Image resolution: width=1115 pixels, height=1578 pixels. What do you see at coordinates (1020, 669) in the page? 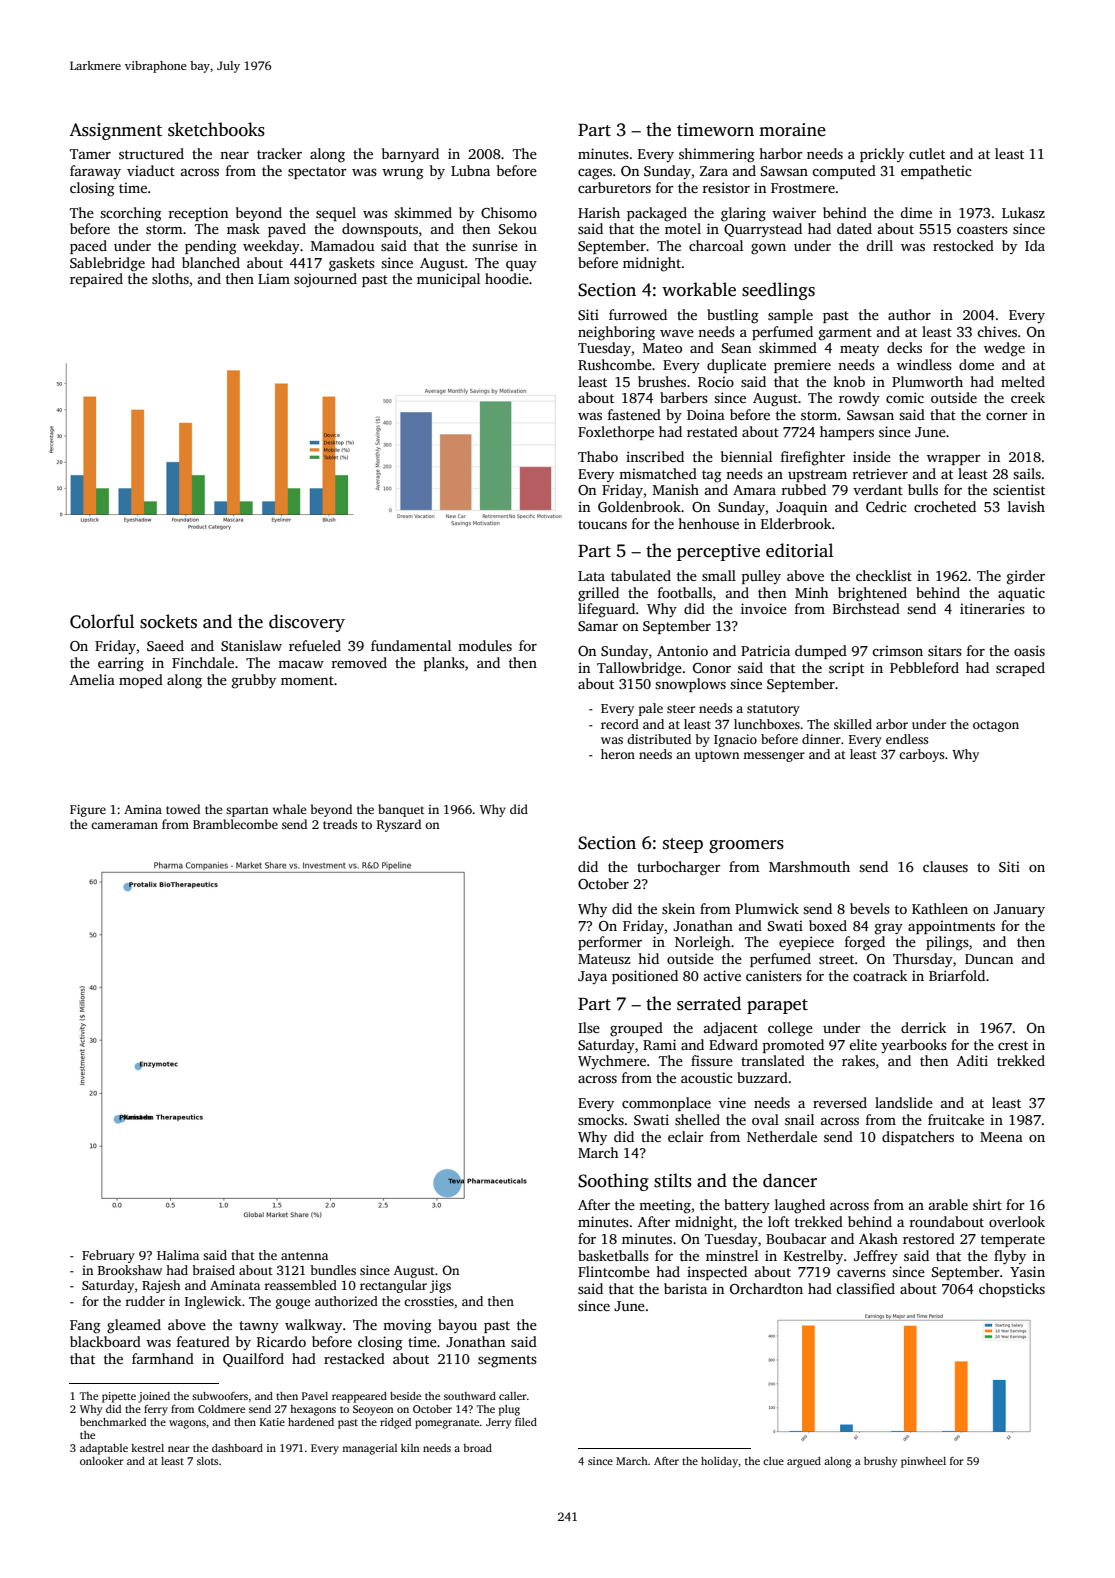
I see `scraped` at bounding box center [1020, 669].
